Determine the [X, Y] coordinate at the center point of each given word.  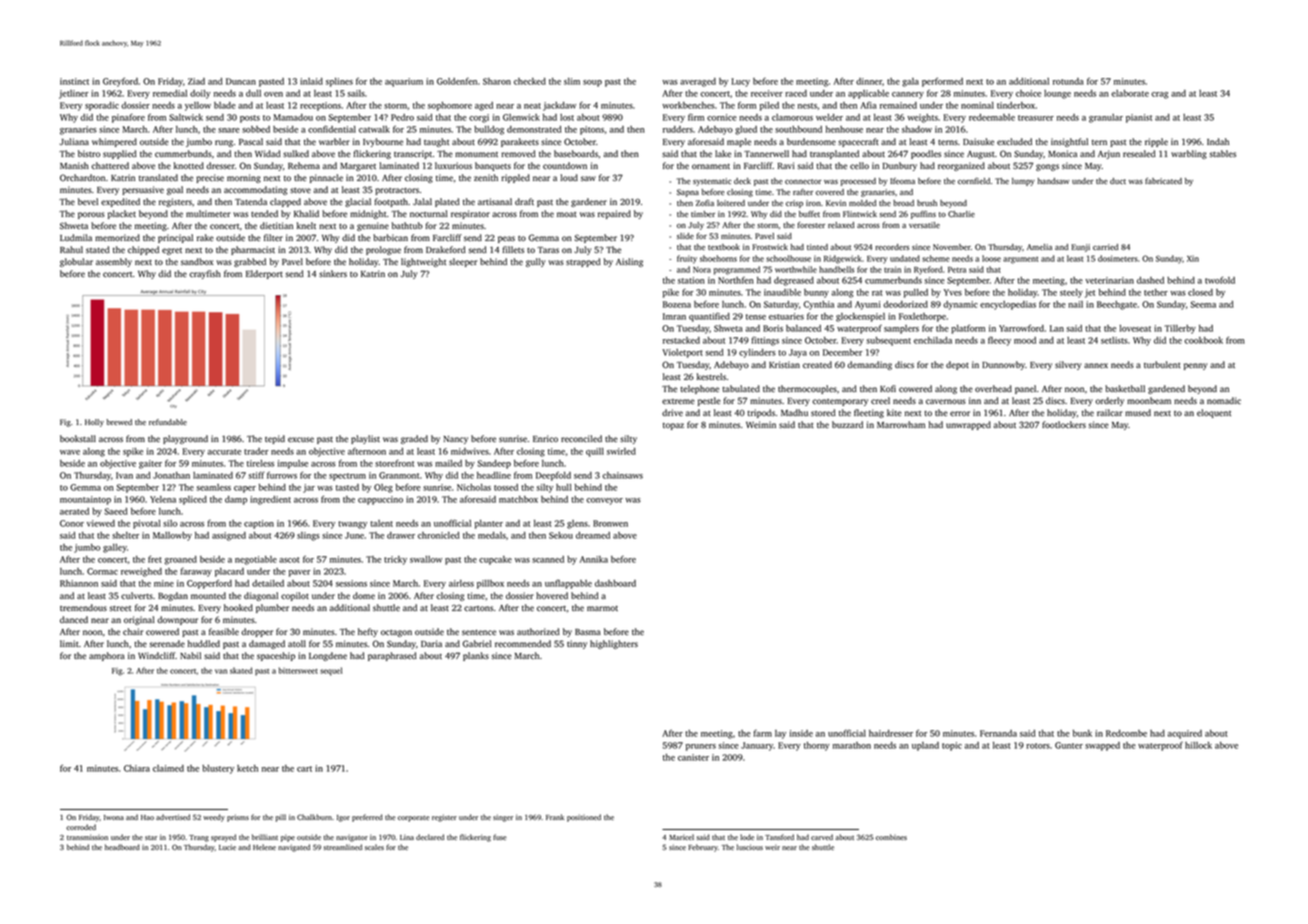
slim [572, 81]
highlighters [614, 644]
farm [763, 733]
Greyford [120, 82]
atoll [297, 643]
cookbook [1203, 340]
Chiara [137, 768]
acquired [1184, 734]
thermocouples [807, 389]
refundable [168, 422]
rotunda [1068, 81]
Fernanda [998, 733]
